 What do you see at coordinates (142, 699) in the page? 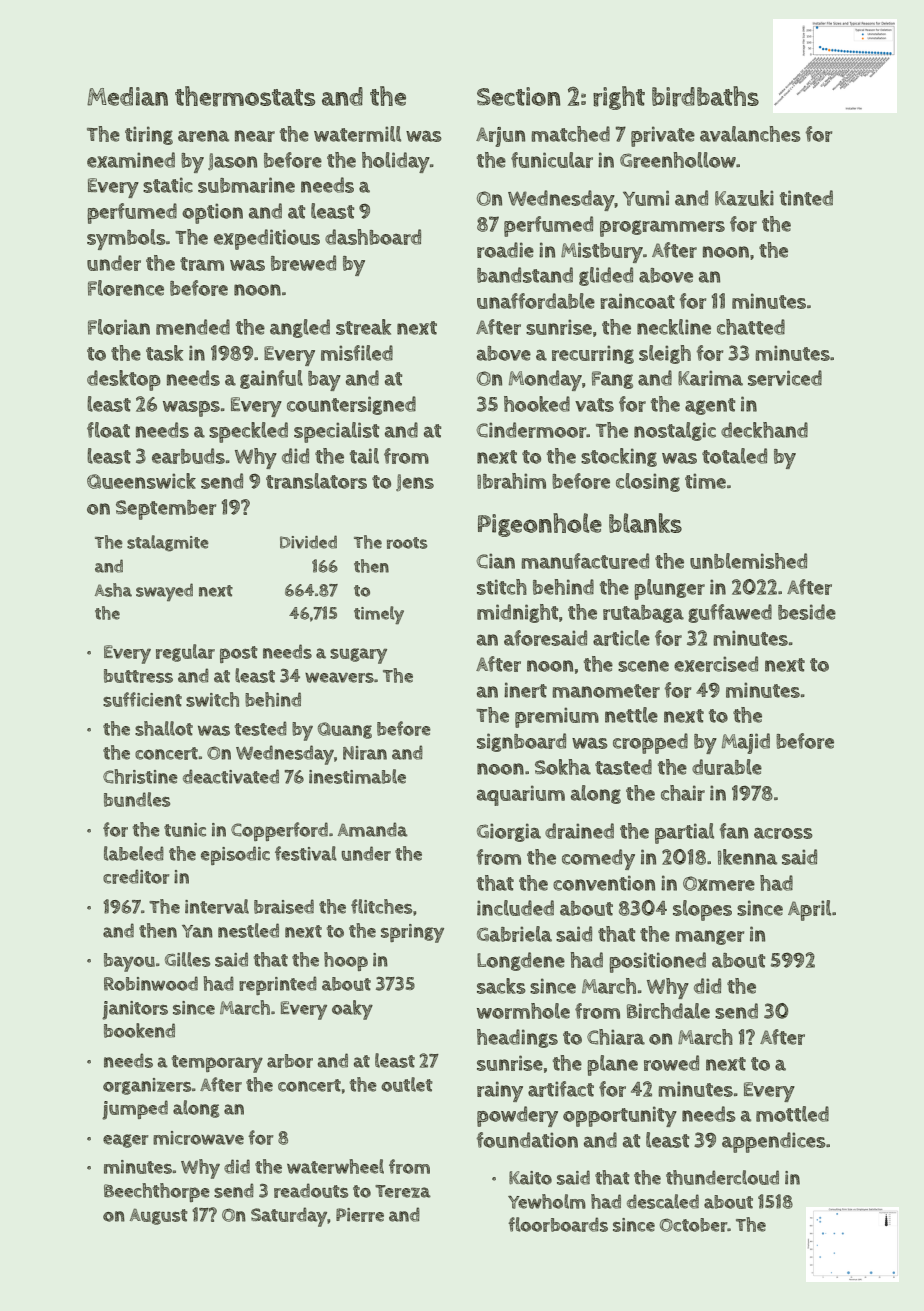
I see `sufficient` at bounding box center [142, 699].
